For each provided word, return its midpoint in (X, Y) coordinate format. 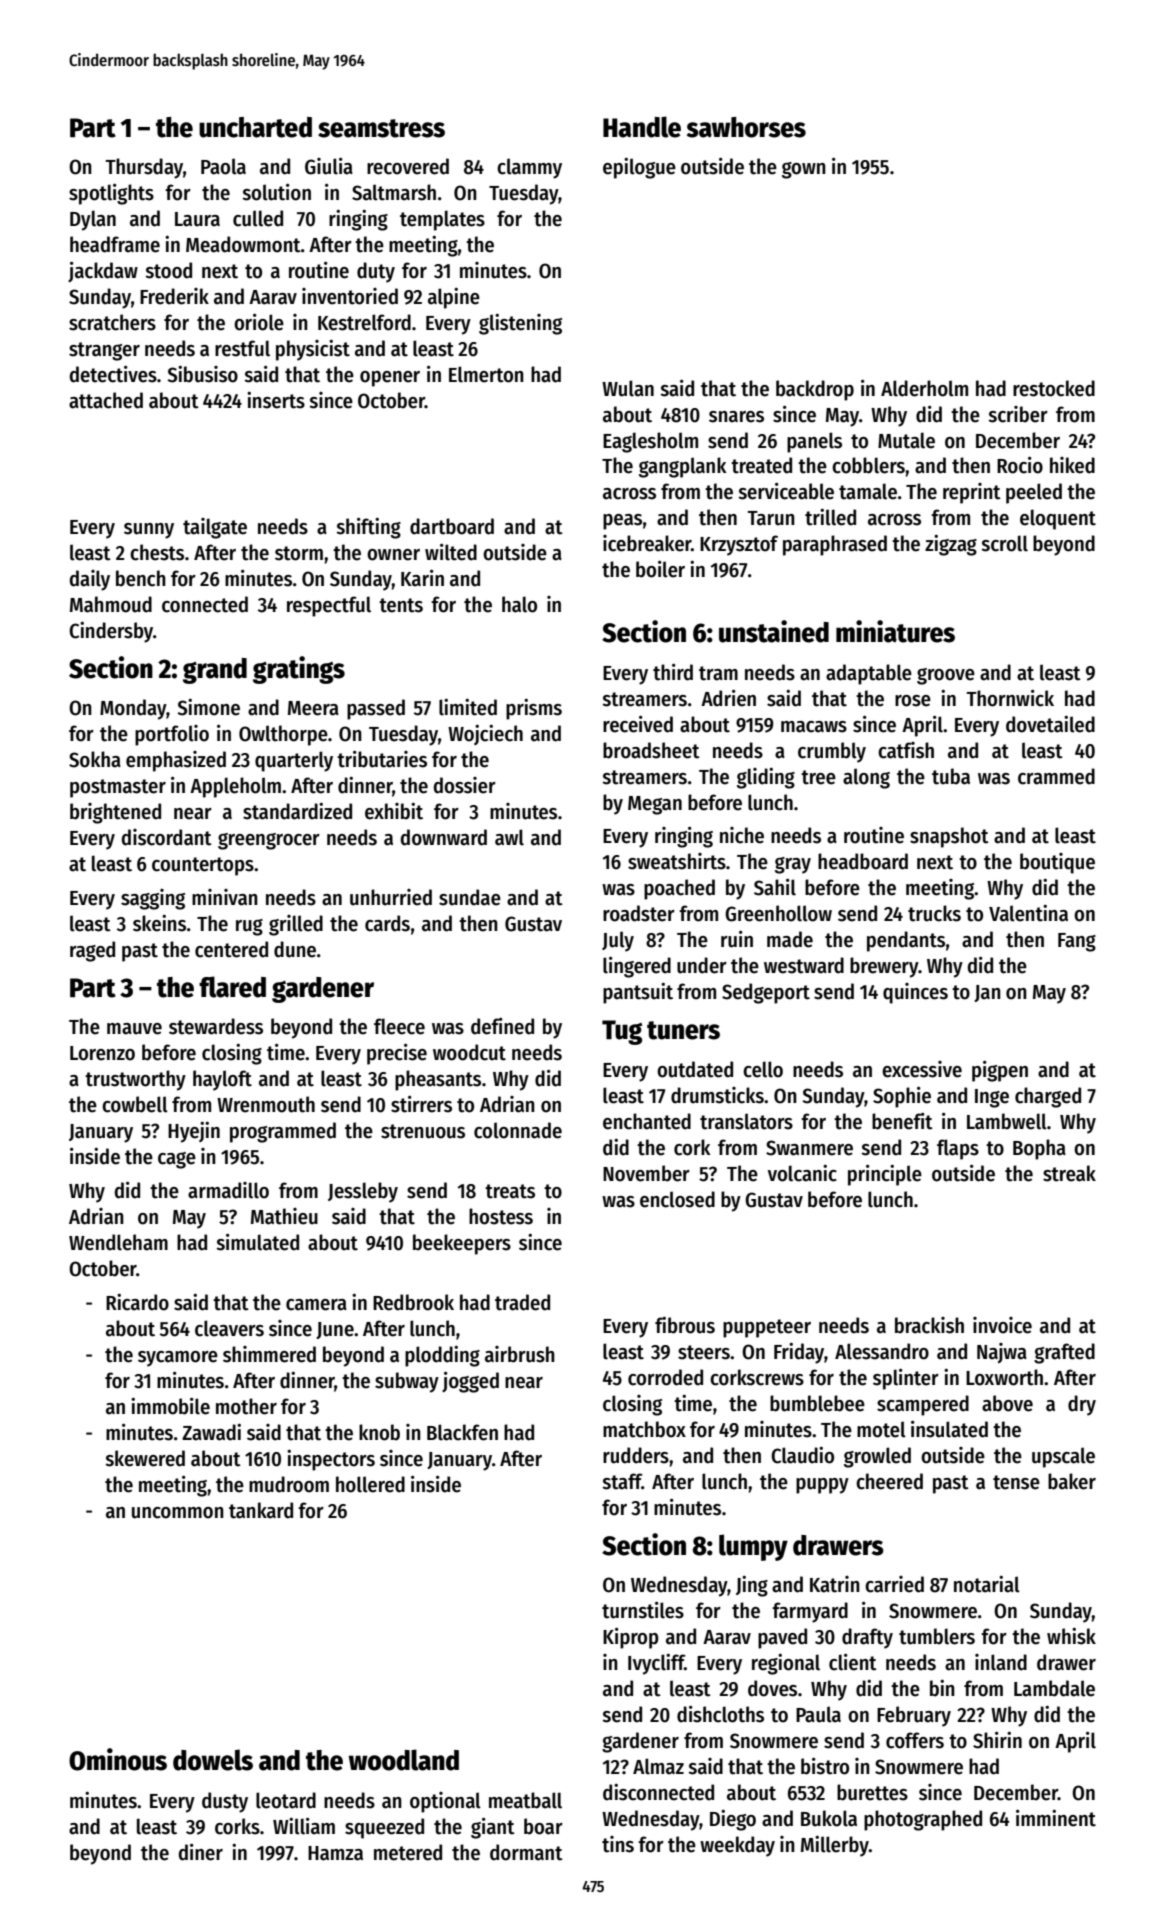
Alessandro (882, 1351)
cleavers (229, 1328)
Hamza (335, 1853)
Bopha (1039, 1149)
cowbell (135, 1104)
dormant (526, 1852)
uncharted (255, 127)
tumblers (937, 1636)
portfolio (172, 735)
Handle (642, 127)
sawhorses (746, 127)
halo (519, 604)
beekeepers (462, 1244)
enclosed (677, 1199)
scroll (1004, 543)
